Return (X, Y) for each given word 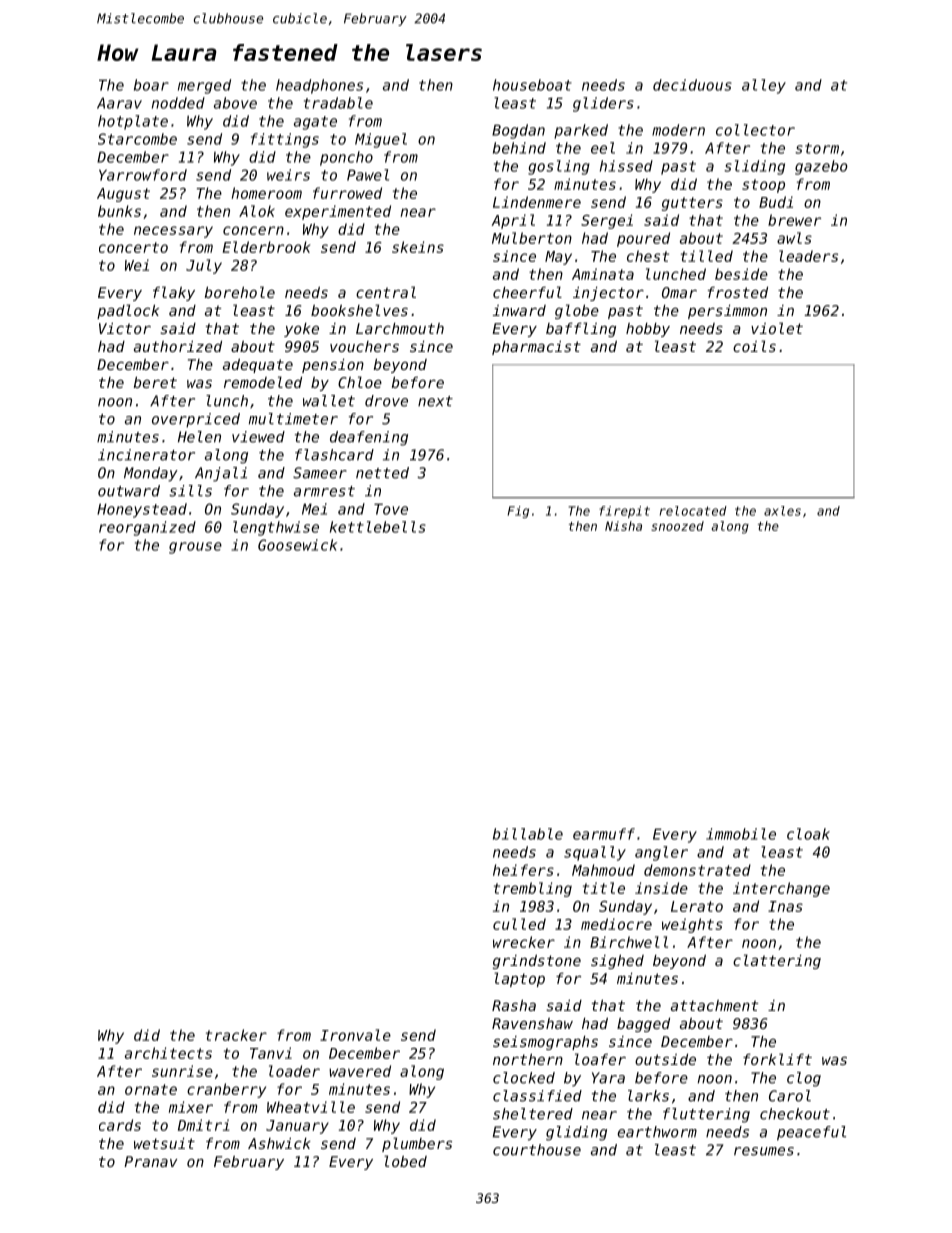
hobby (648, 330)
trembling (533, 889)
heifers (523, 870)
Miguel (381, 140)
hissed (626, 166)
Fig (518, 512)
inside (661, 888)
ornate (151, 1089)
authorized (178, 346)
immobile (741, 834)
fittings (285, 140)
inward (519, 310)
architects (168, 1053)
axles (782, 511)
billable (528, 834)
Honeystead (142, 510)
